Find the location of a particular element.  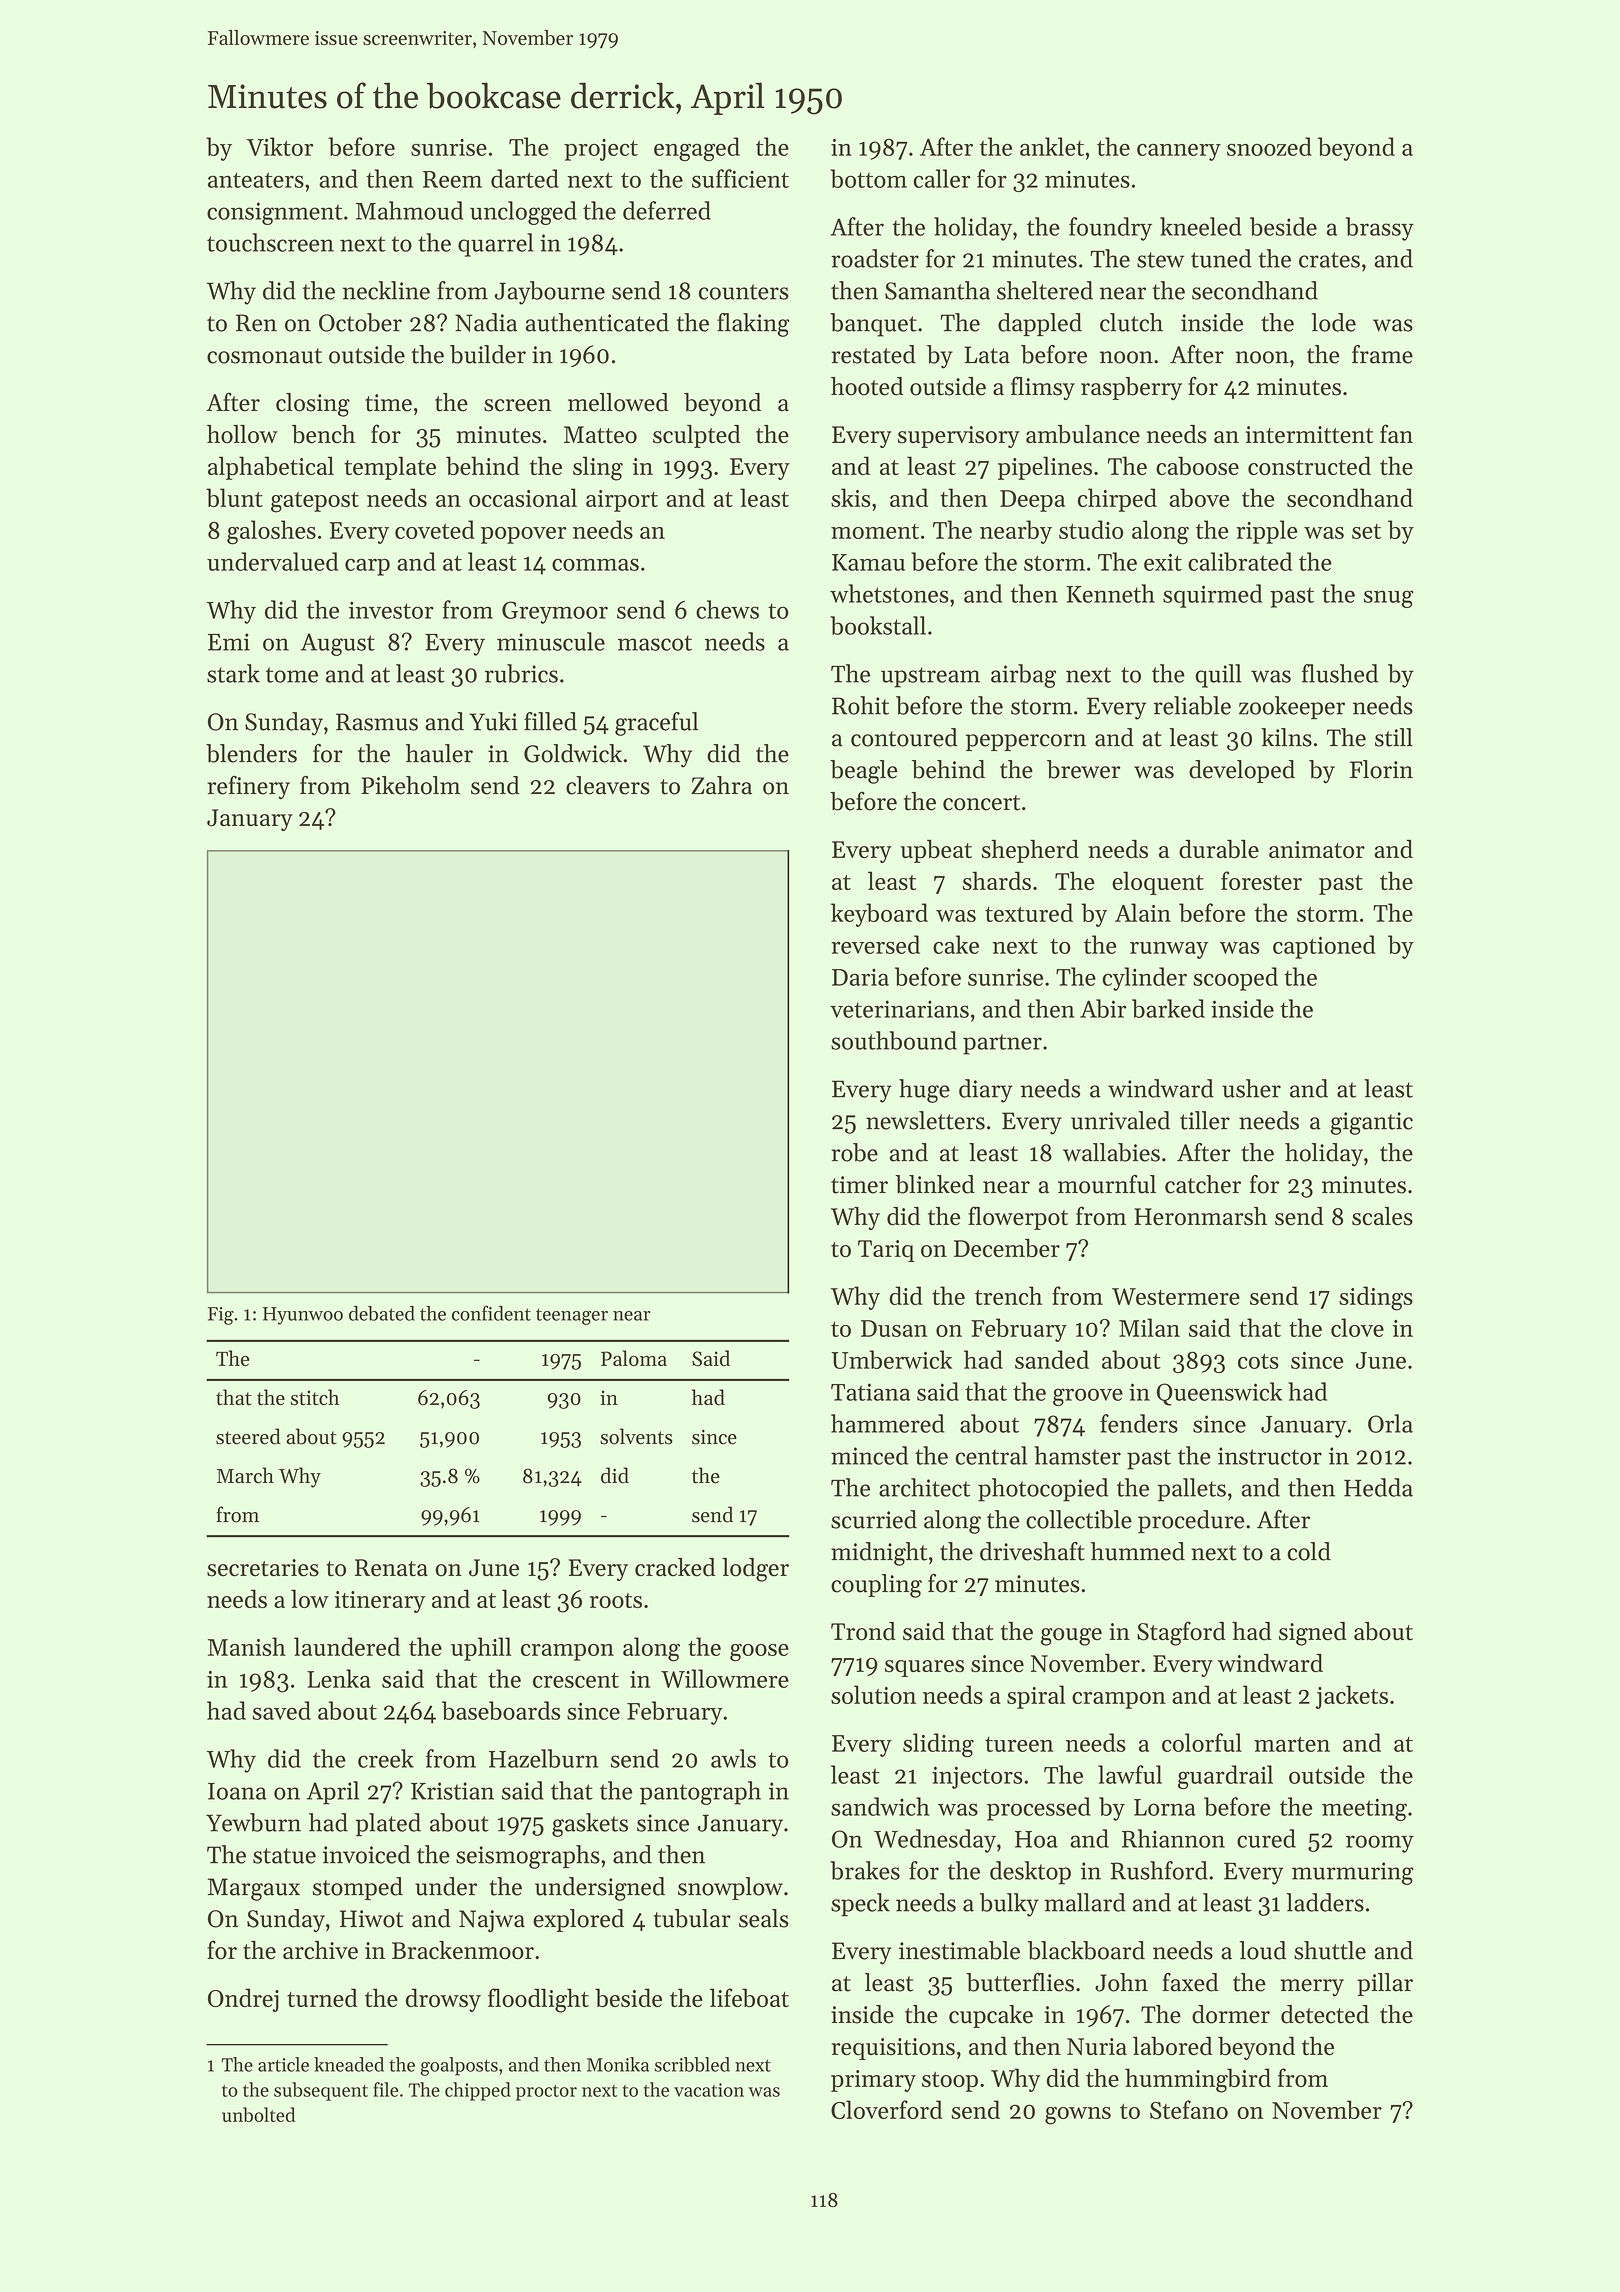

Stefano is located at coordinates (1189, 2109).
